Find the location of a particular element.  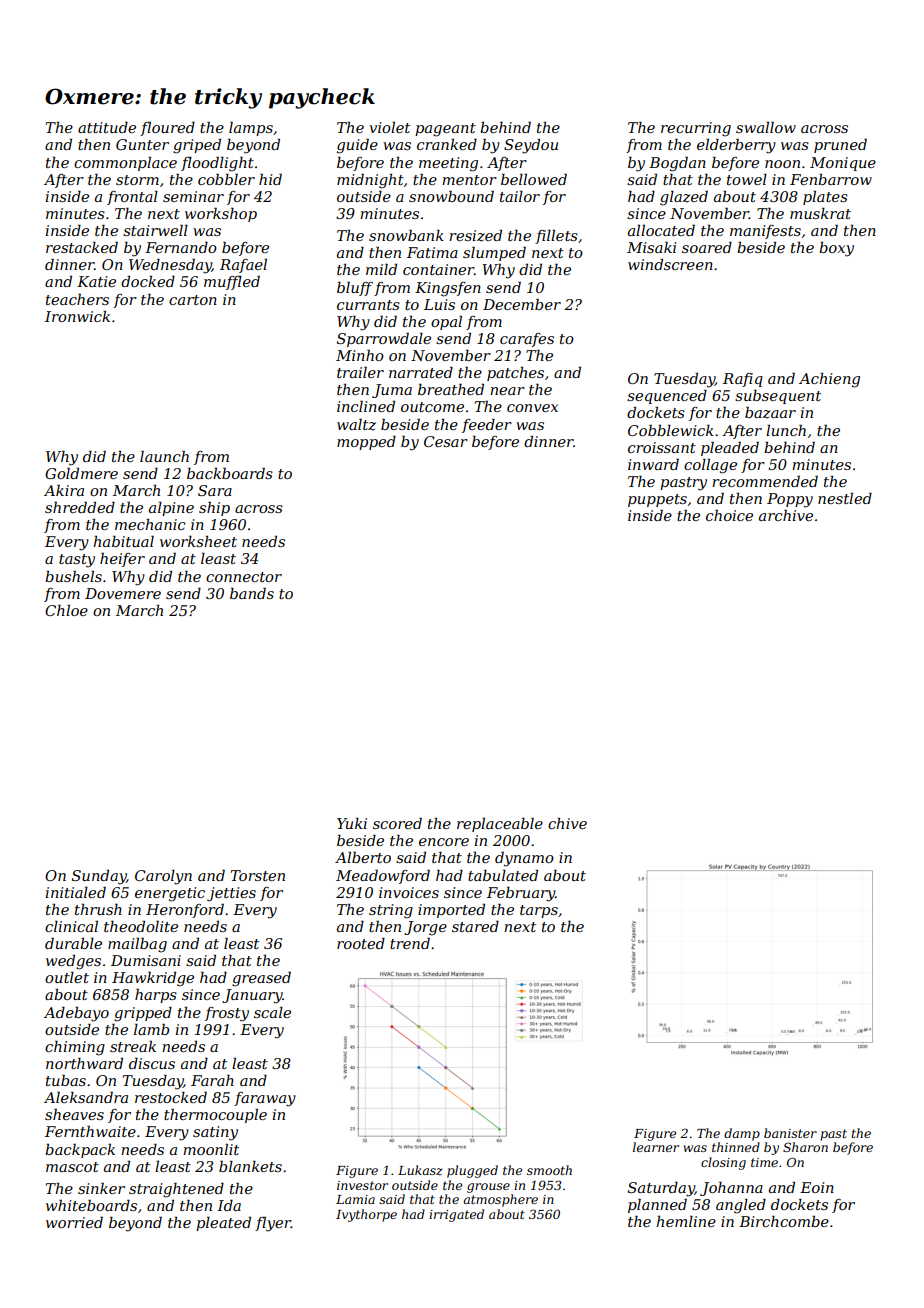

swallow is located at coordinates (766, 127).
